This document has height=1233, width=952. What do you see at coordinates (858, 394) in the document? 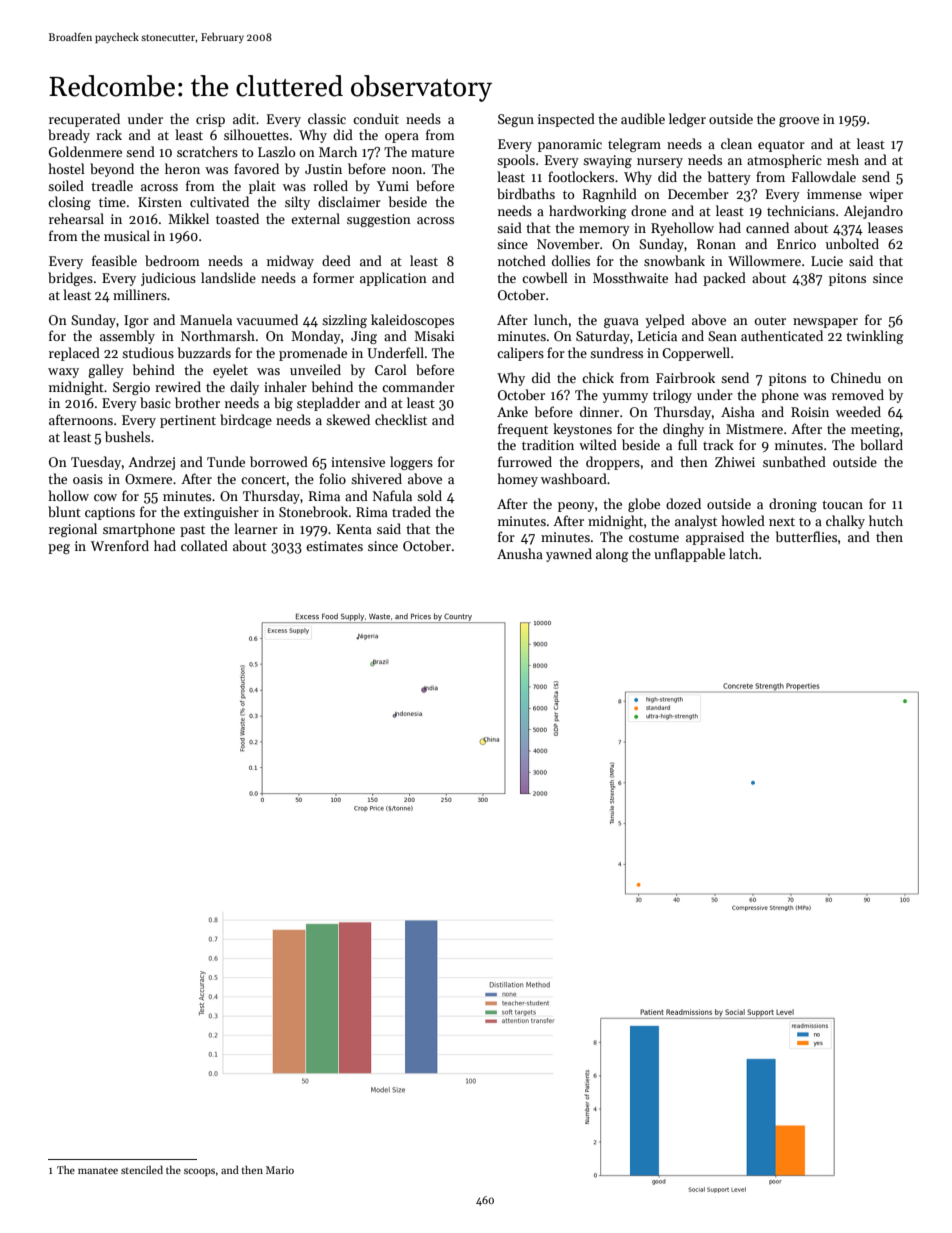
I see `removed` at bounding box center [858, 394].
